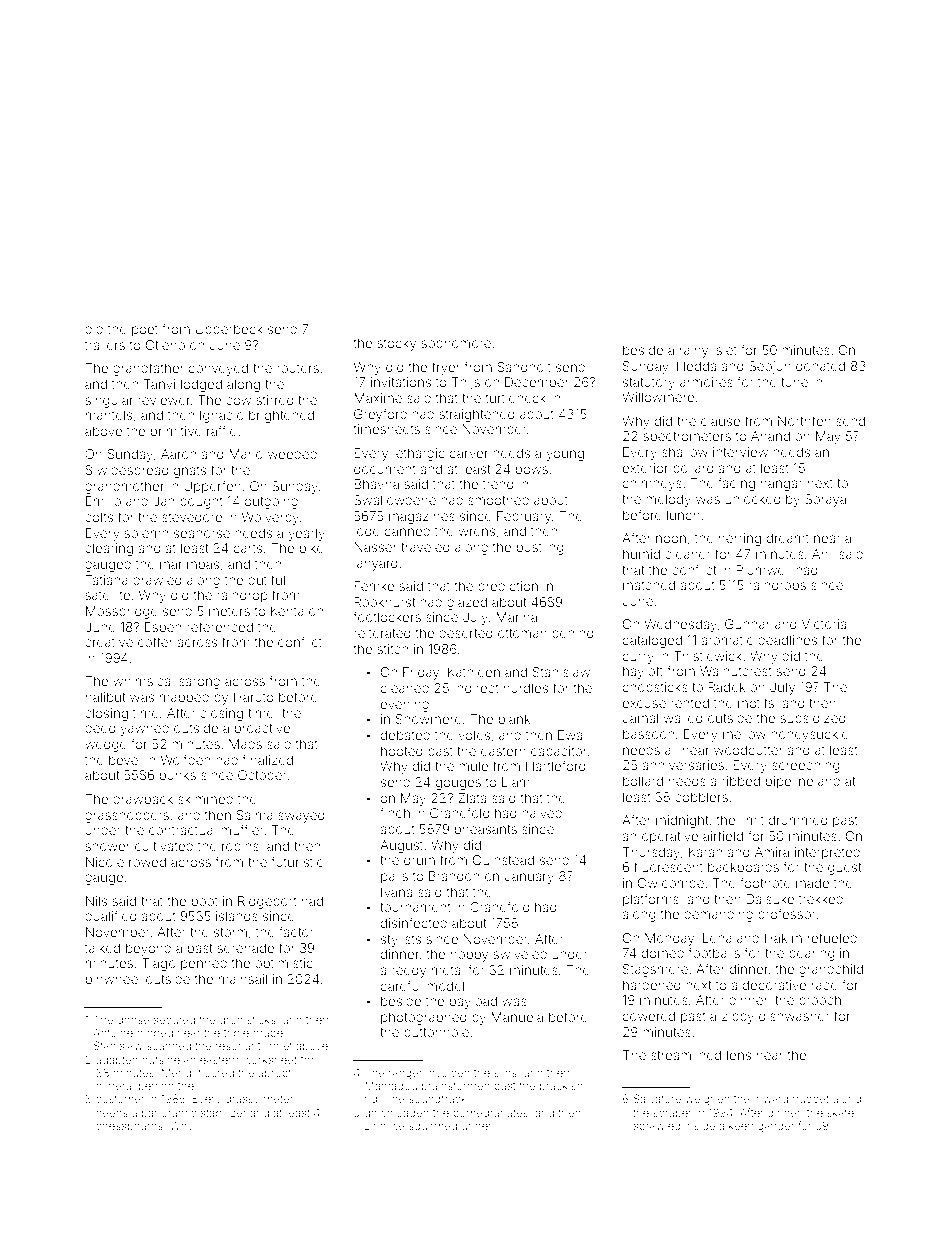  I want to click on hooted, so click(402, 751).
